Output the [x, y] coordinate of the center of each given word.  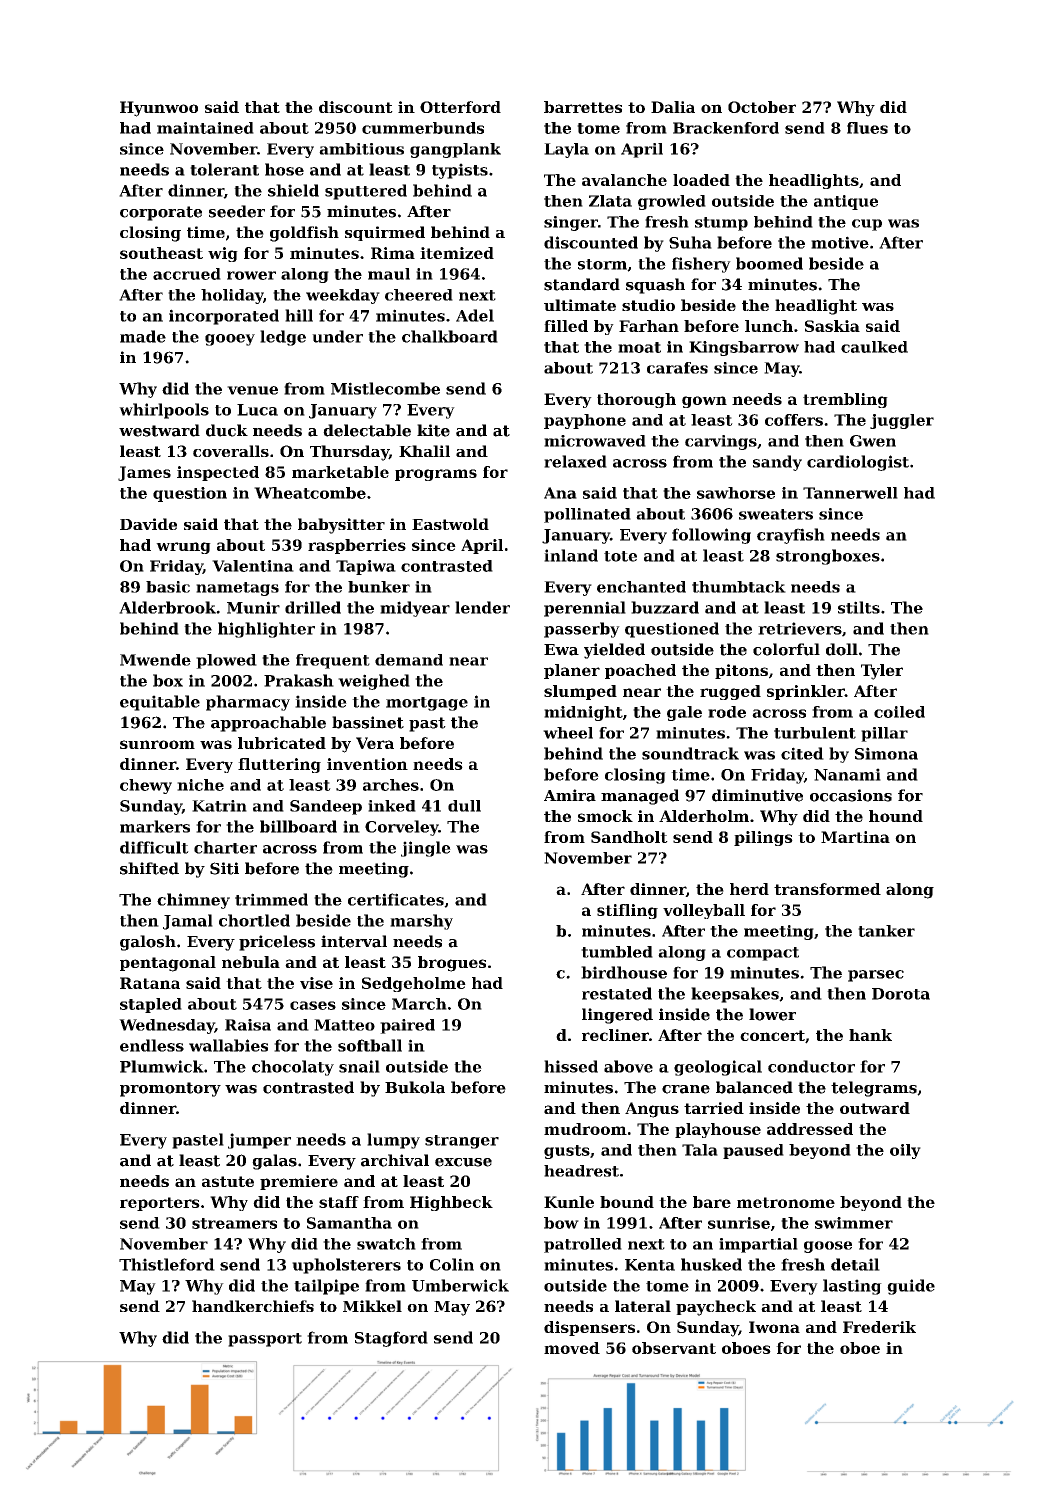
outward [875, 1108]
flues [867, 128]
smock [605, 816]
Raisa [248, 1025]
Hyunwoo [159, 109]
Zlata [610, 201]
